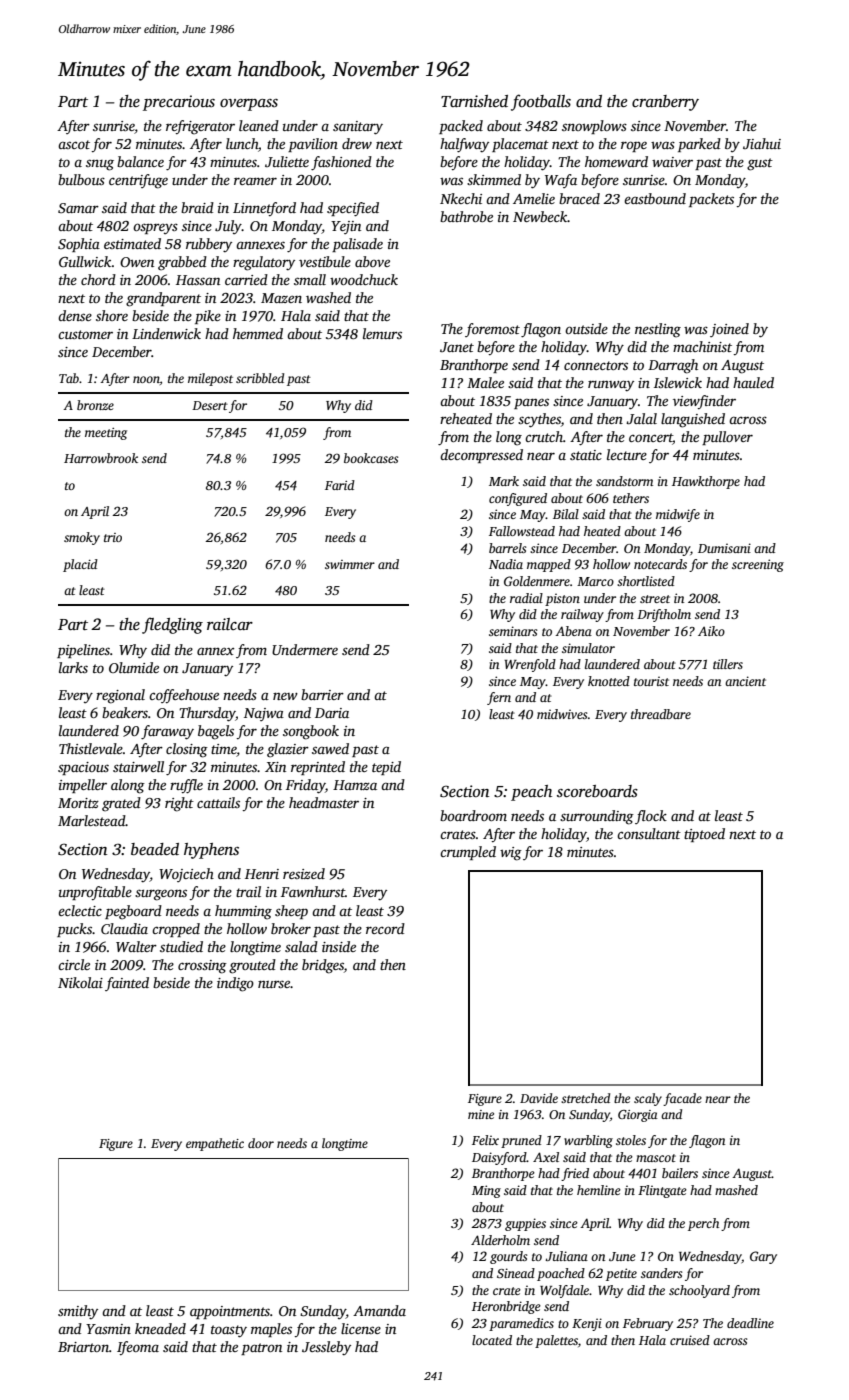 This document has width=849, height=1400. I want to click on knotted, so click(609, 681).
